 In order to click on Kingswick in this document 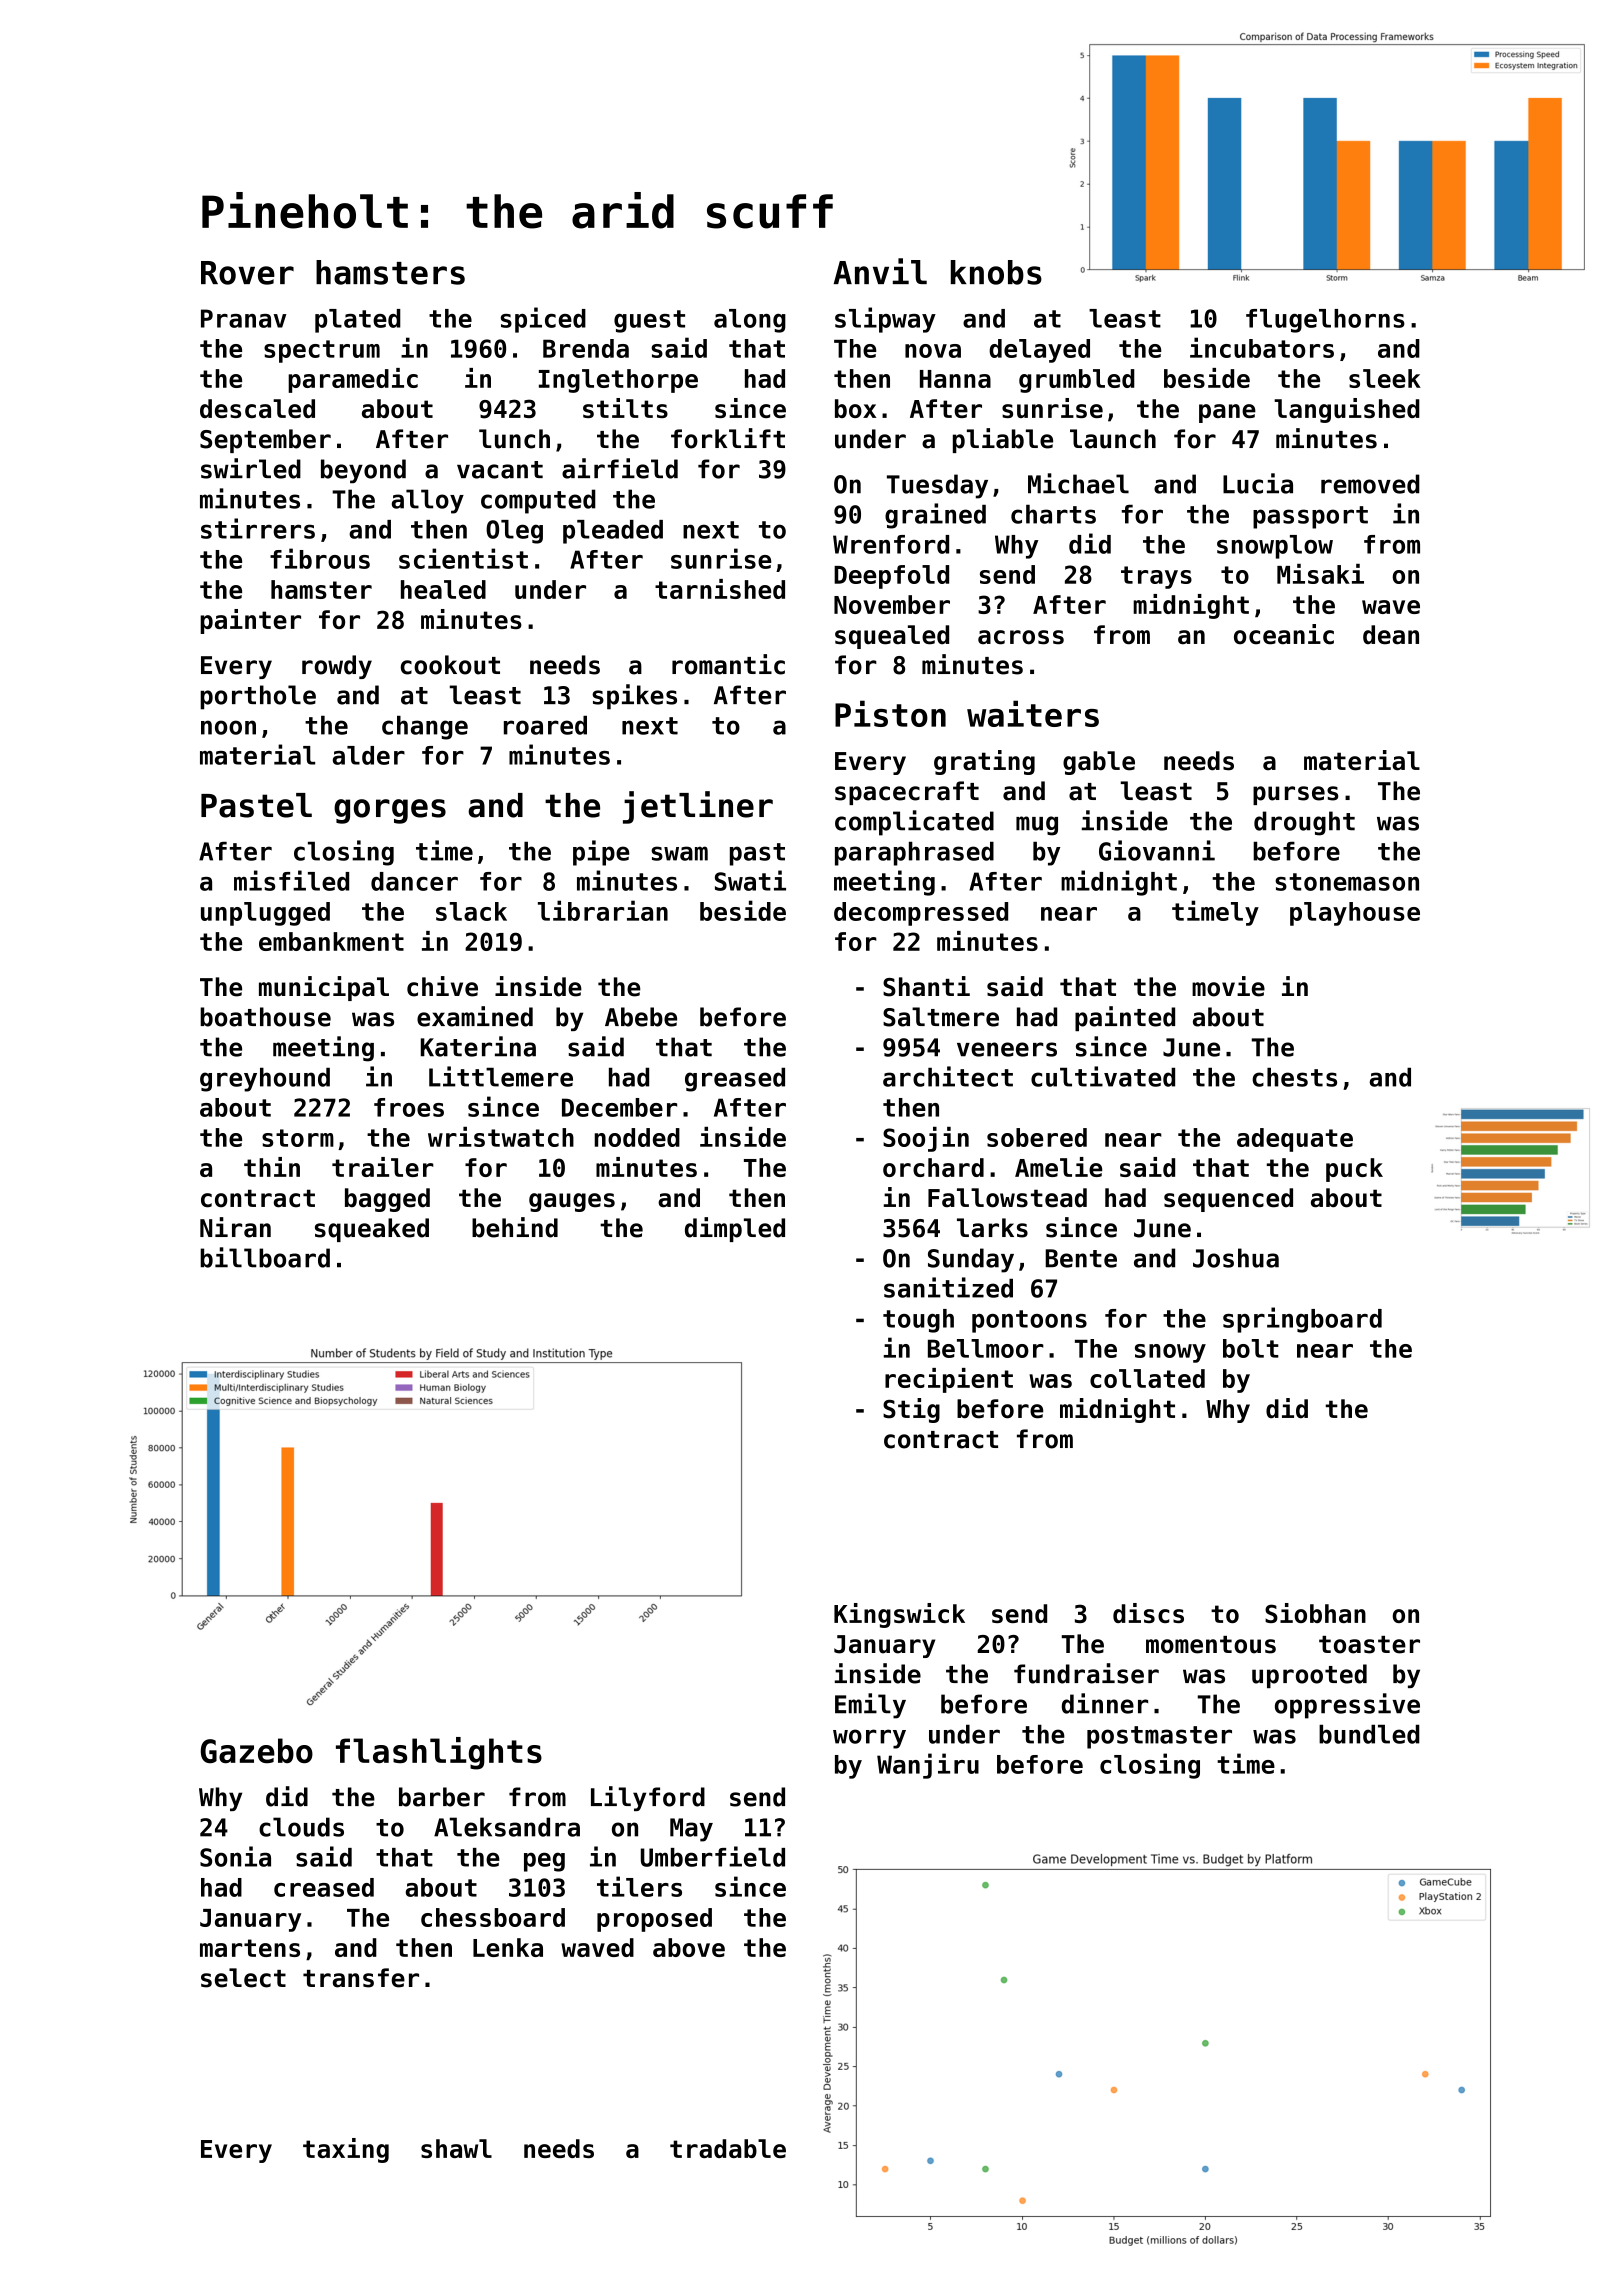, I will do `click(899, 1615)`.
